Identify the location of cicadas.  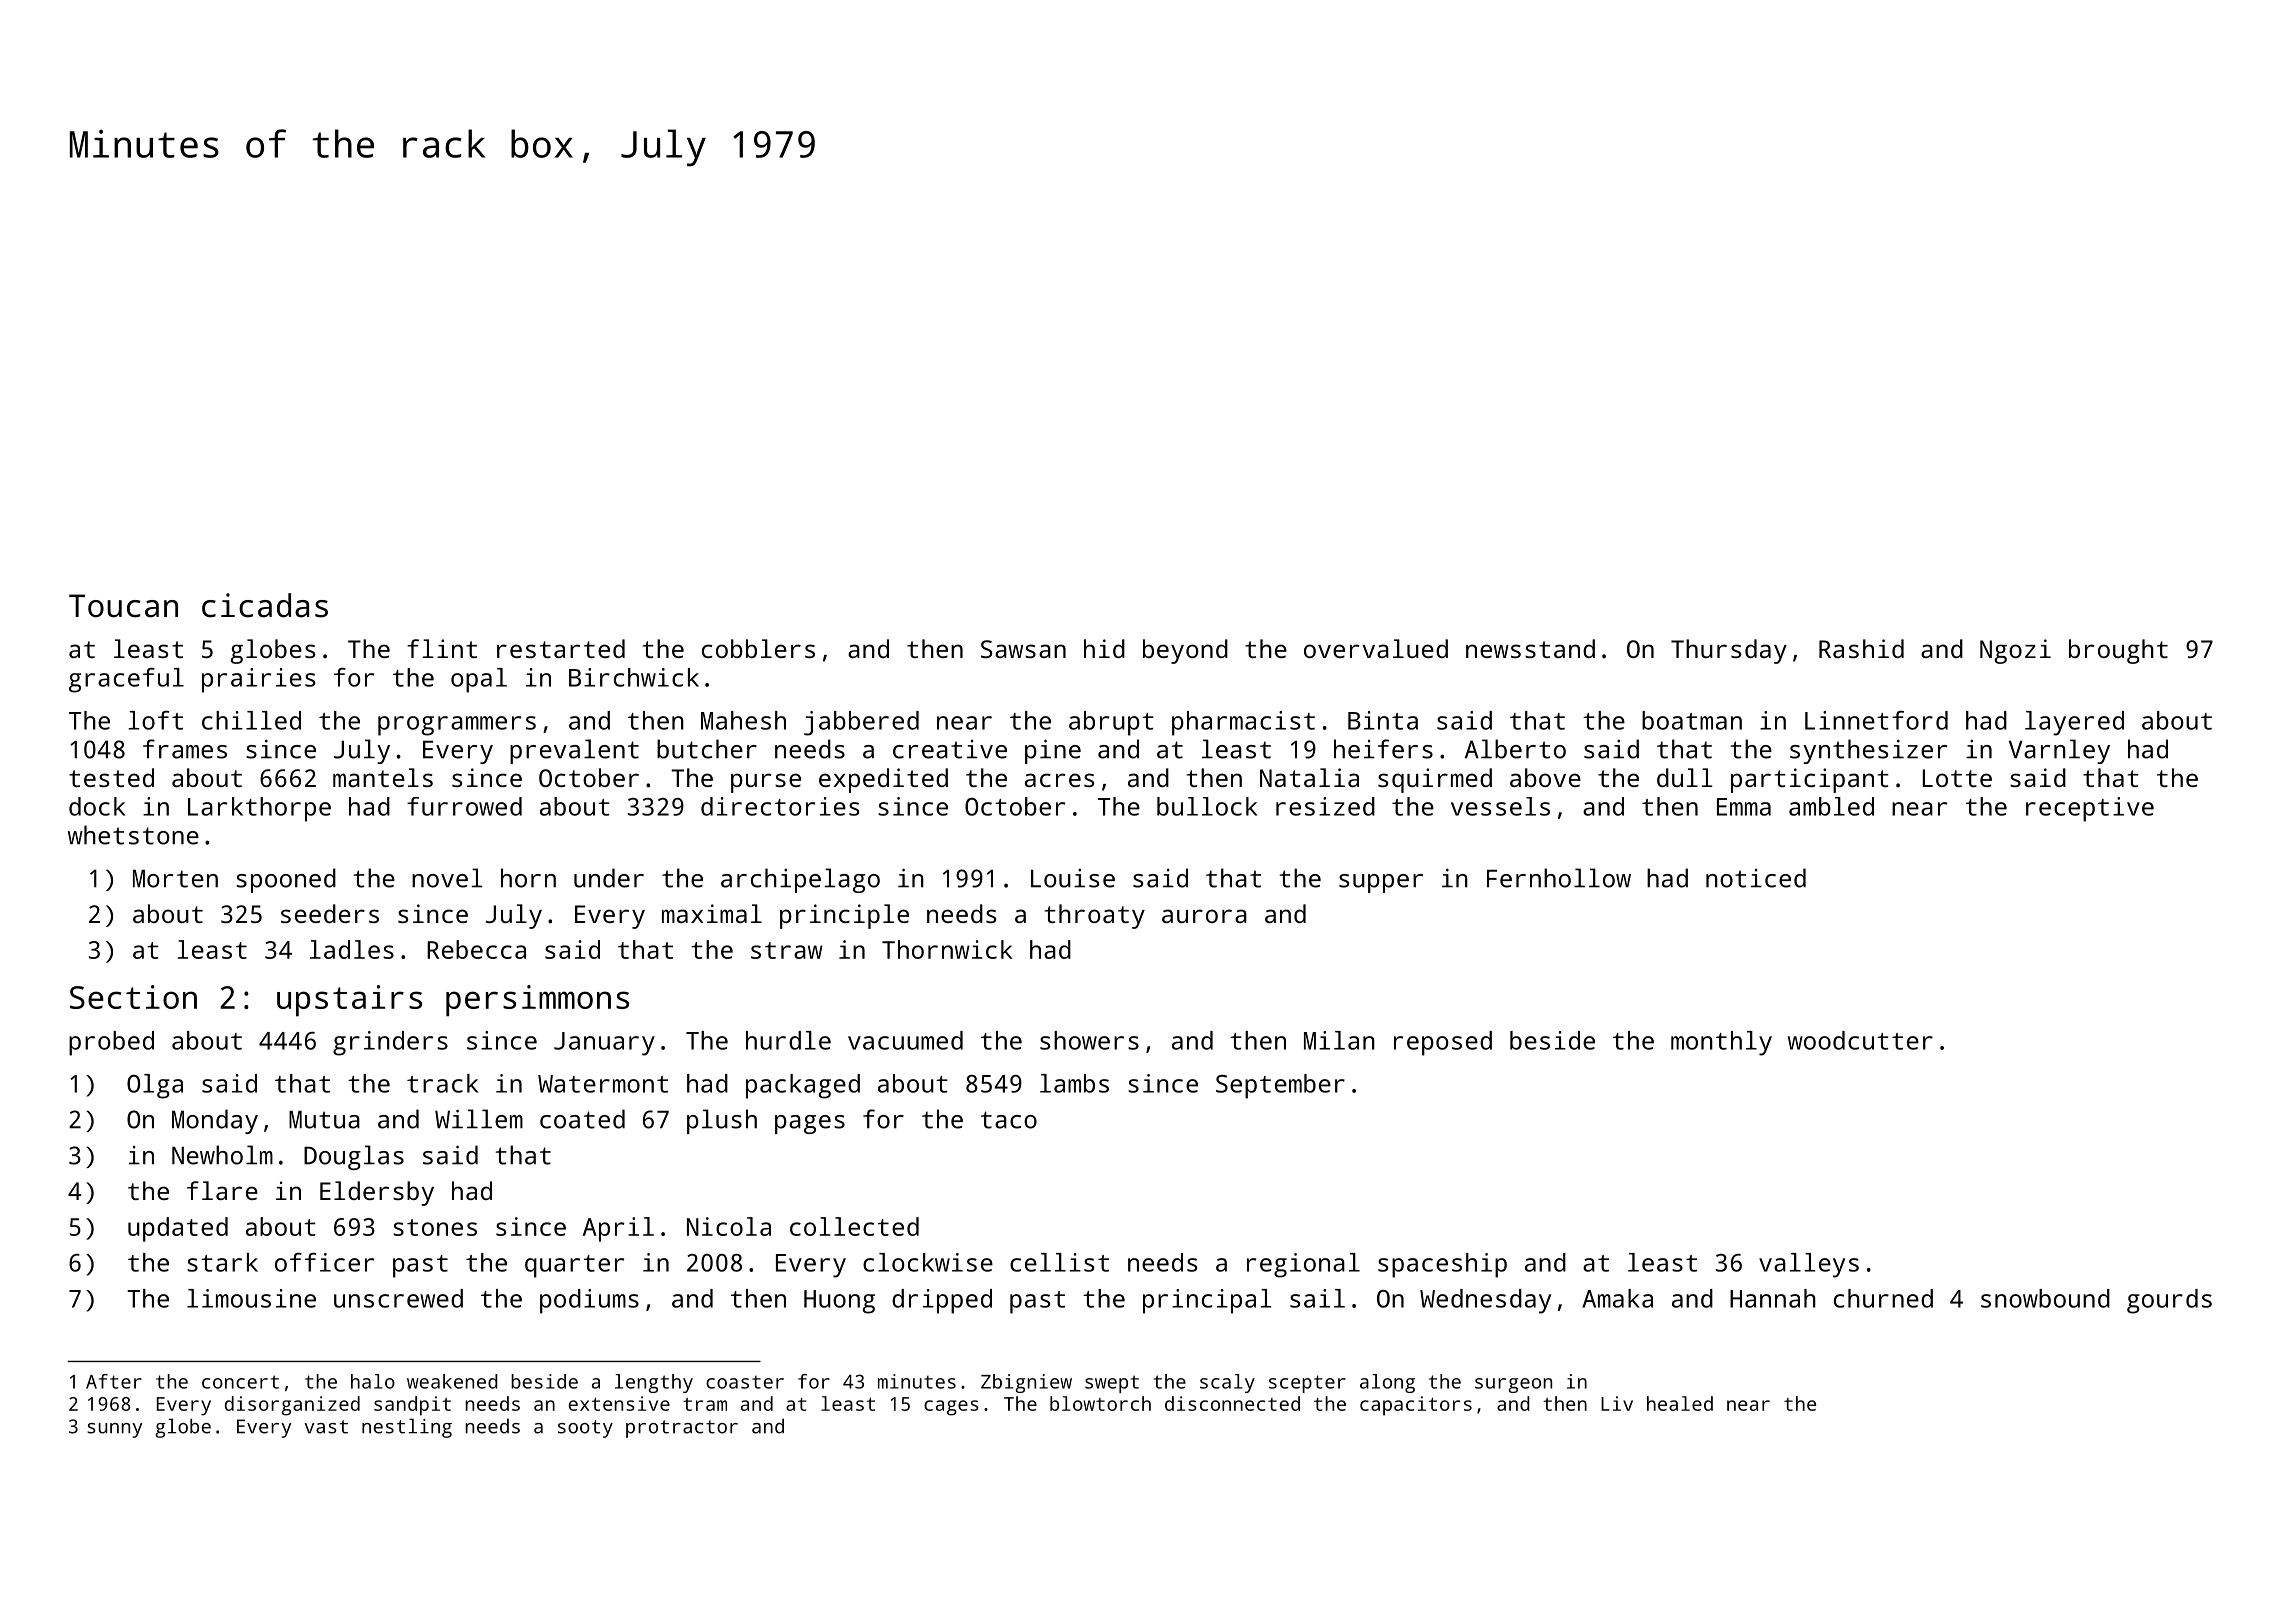
(265, 605).
